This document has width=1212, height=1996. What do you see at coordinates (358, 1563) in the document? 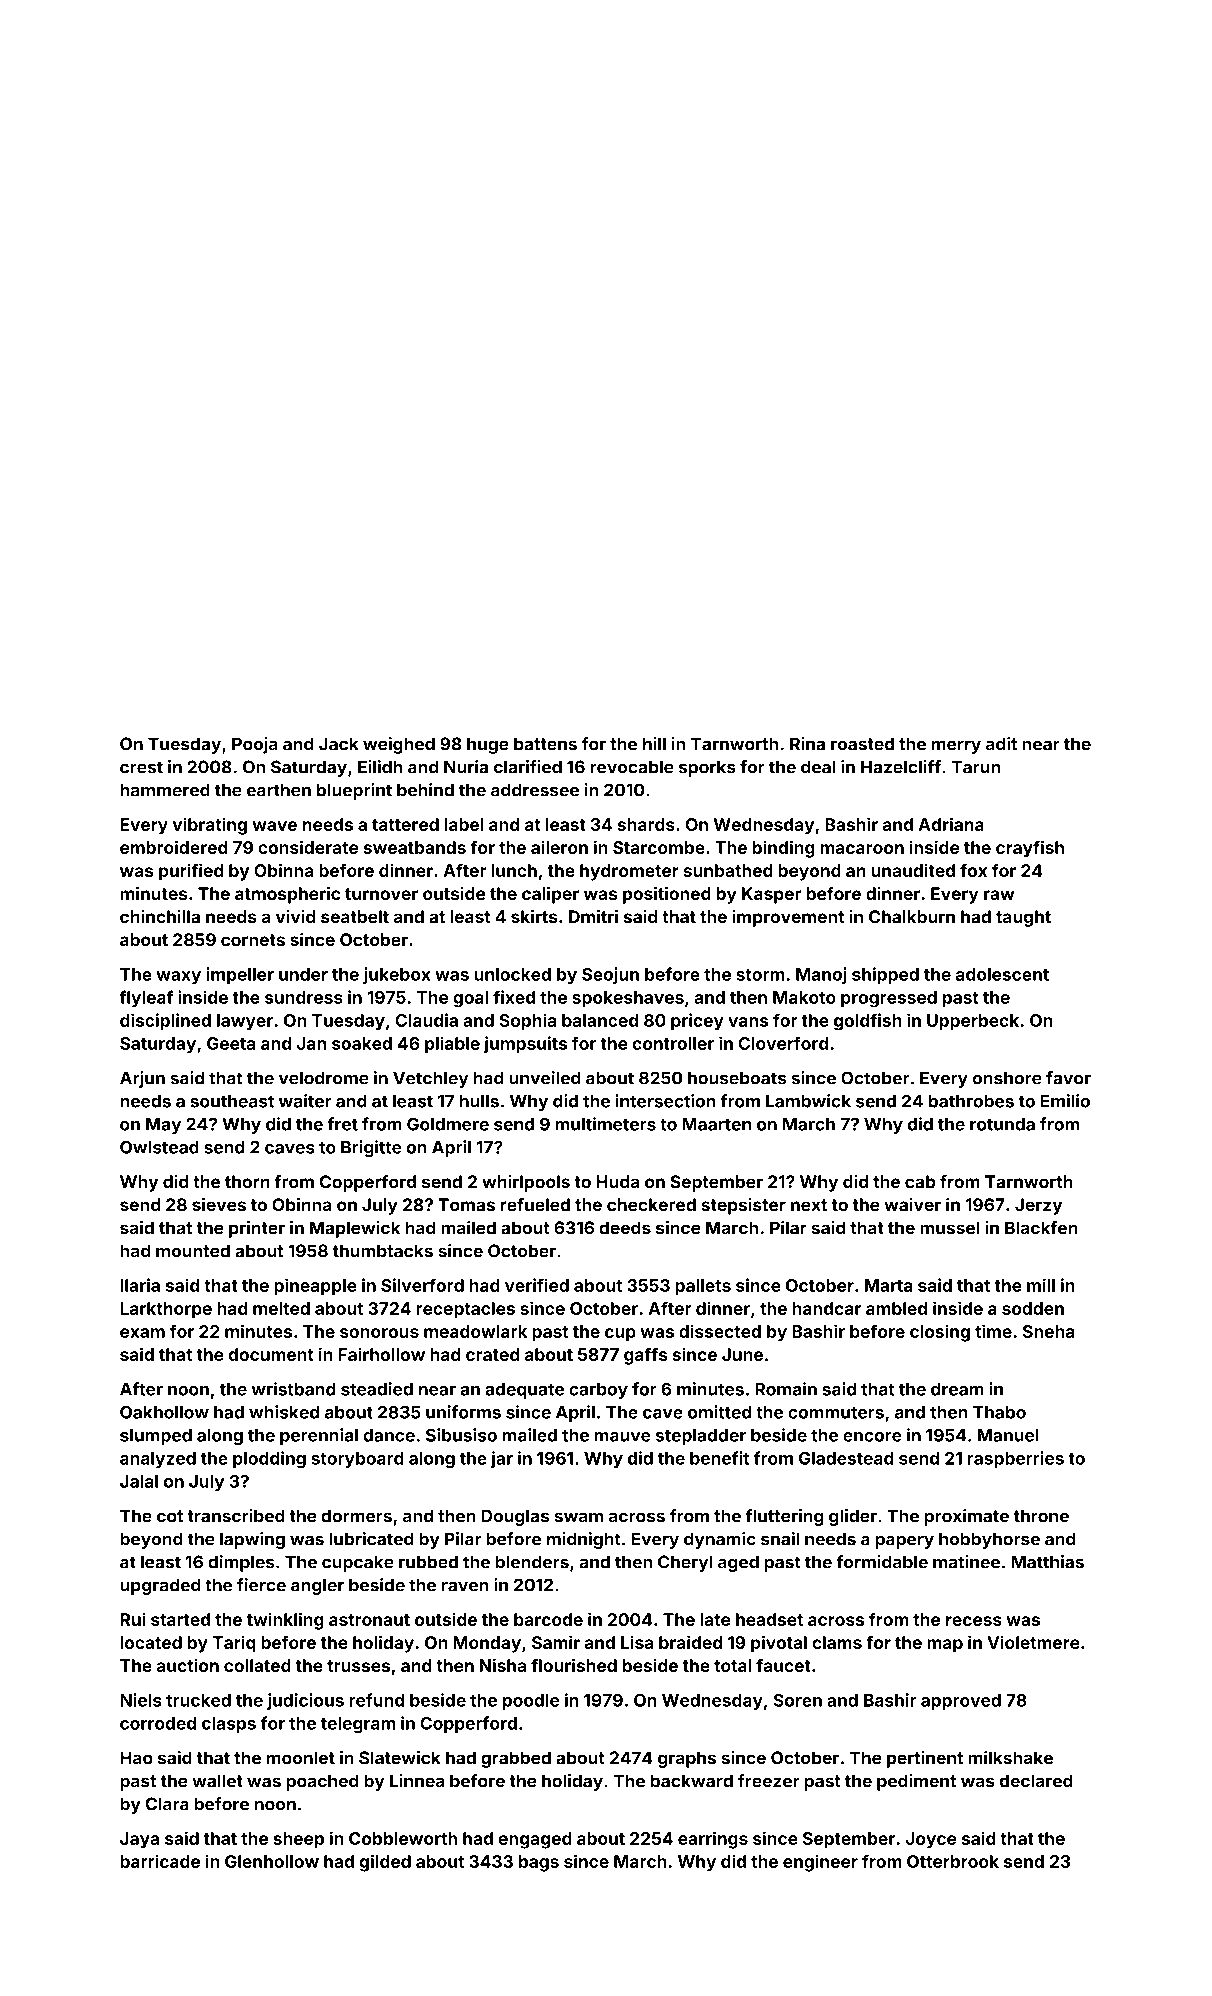
I see `cupcake` at bounding box center [358, 1563].
